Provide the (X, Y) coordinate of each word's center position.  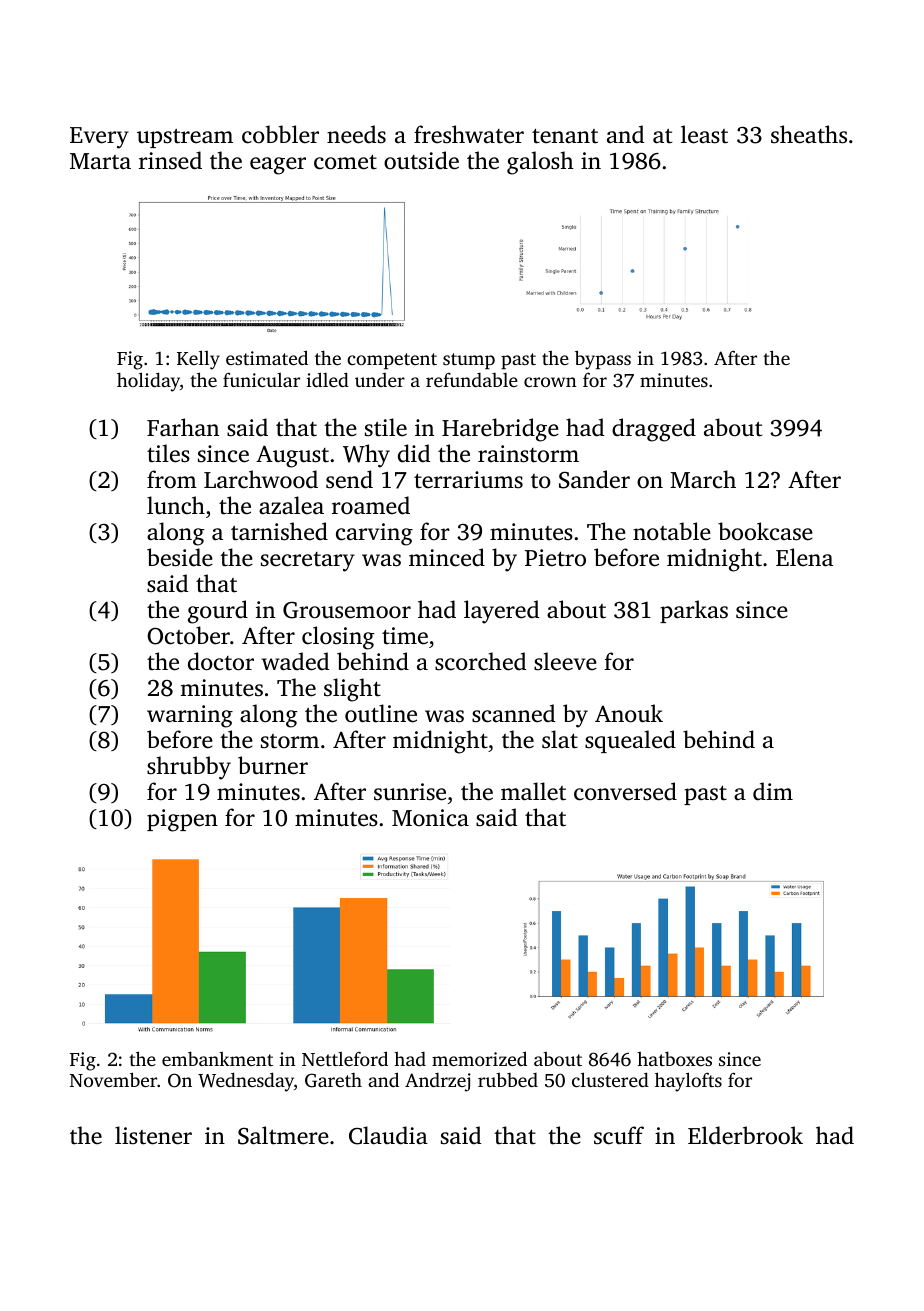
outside (421, 160)
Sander (594, 479)
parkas (694, 611)
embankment (217, 1058)
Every (99, 138)
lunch (176, 505)
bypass (603, 360)
